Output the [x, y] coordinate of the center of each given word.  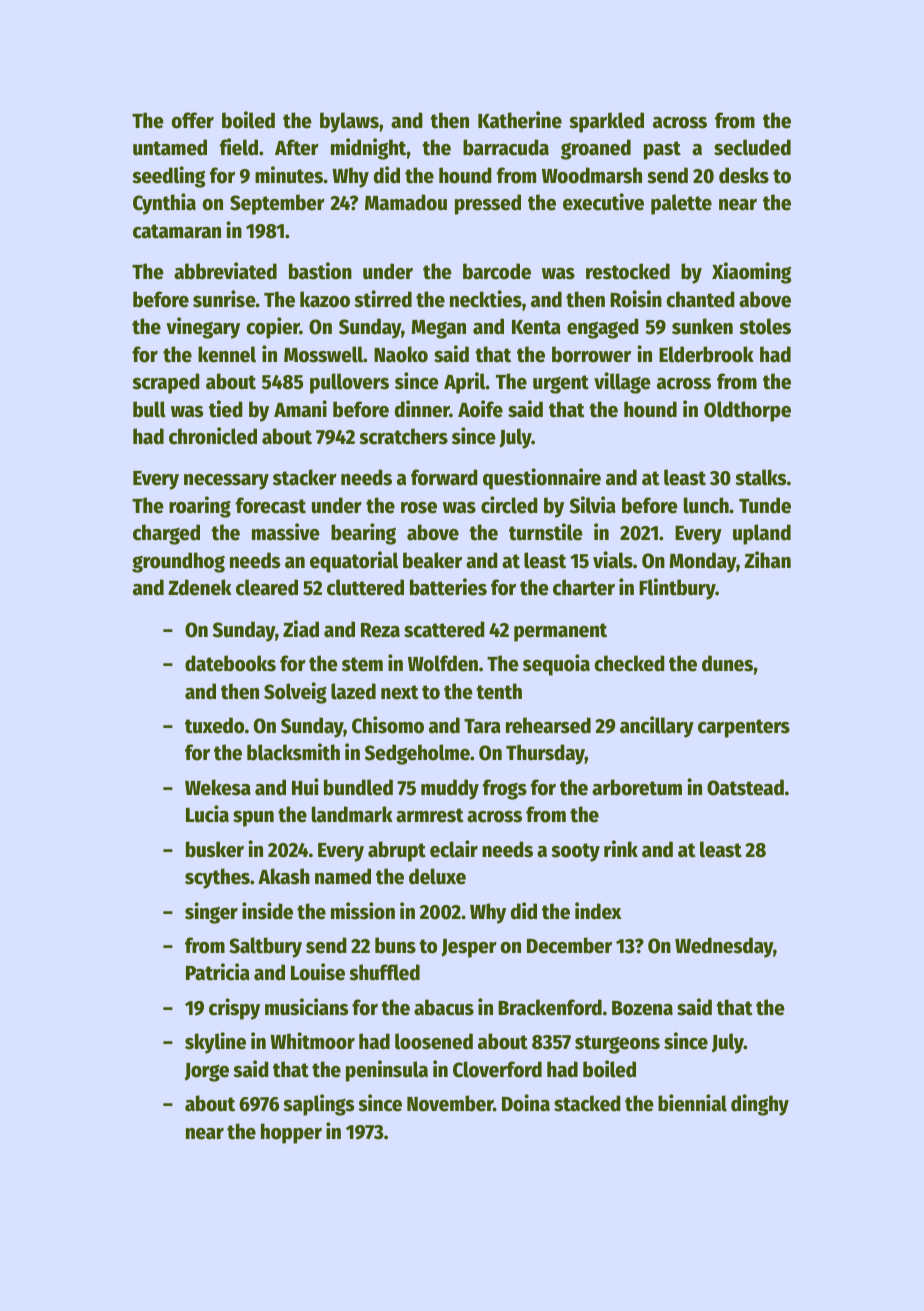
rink [621, 848]
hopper [291, 1133]
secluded [752, 147]
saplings [318, 1105]
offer [192, 120]
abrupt [397, 851]
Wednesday [724, 947]
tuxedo [214, 725]
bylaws [349, 122]
